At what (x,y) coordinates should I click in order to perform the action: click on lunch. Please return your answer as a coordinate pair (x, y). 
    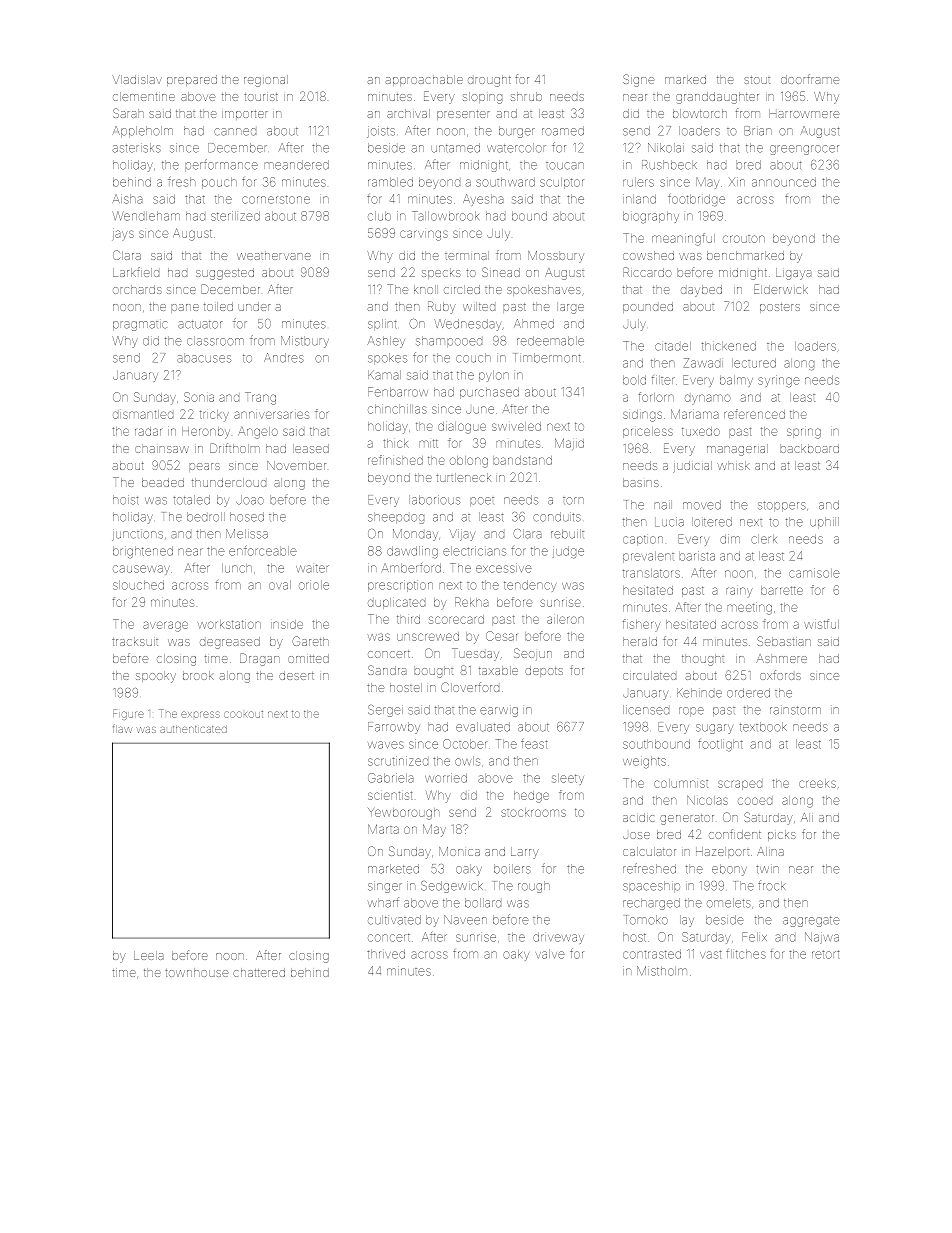
    Looking at the image, I should click on (237, 568).
